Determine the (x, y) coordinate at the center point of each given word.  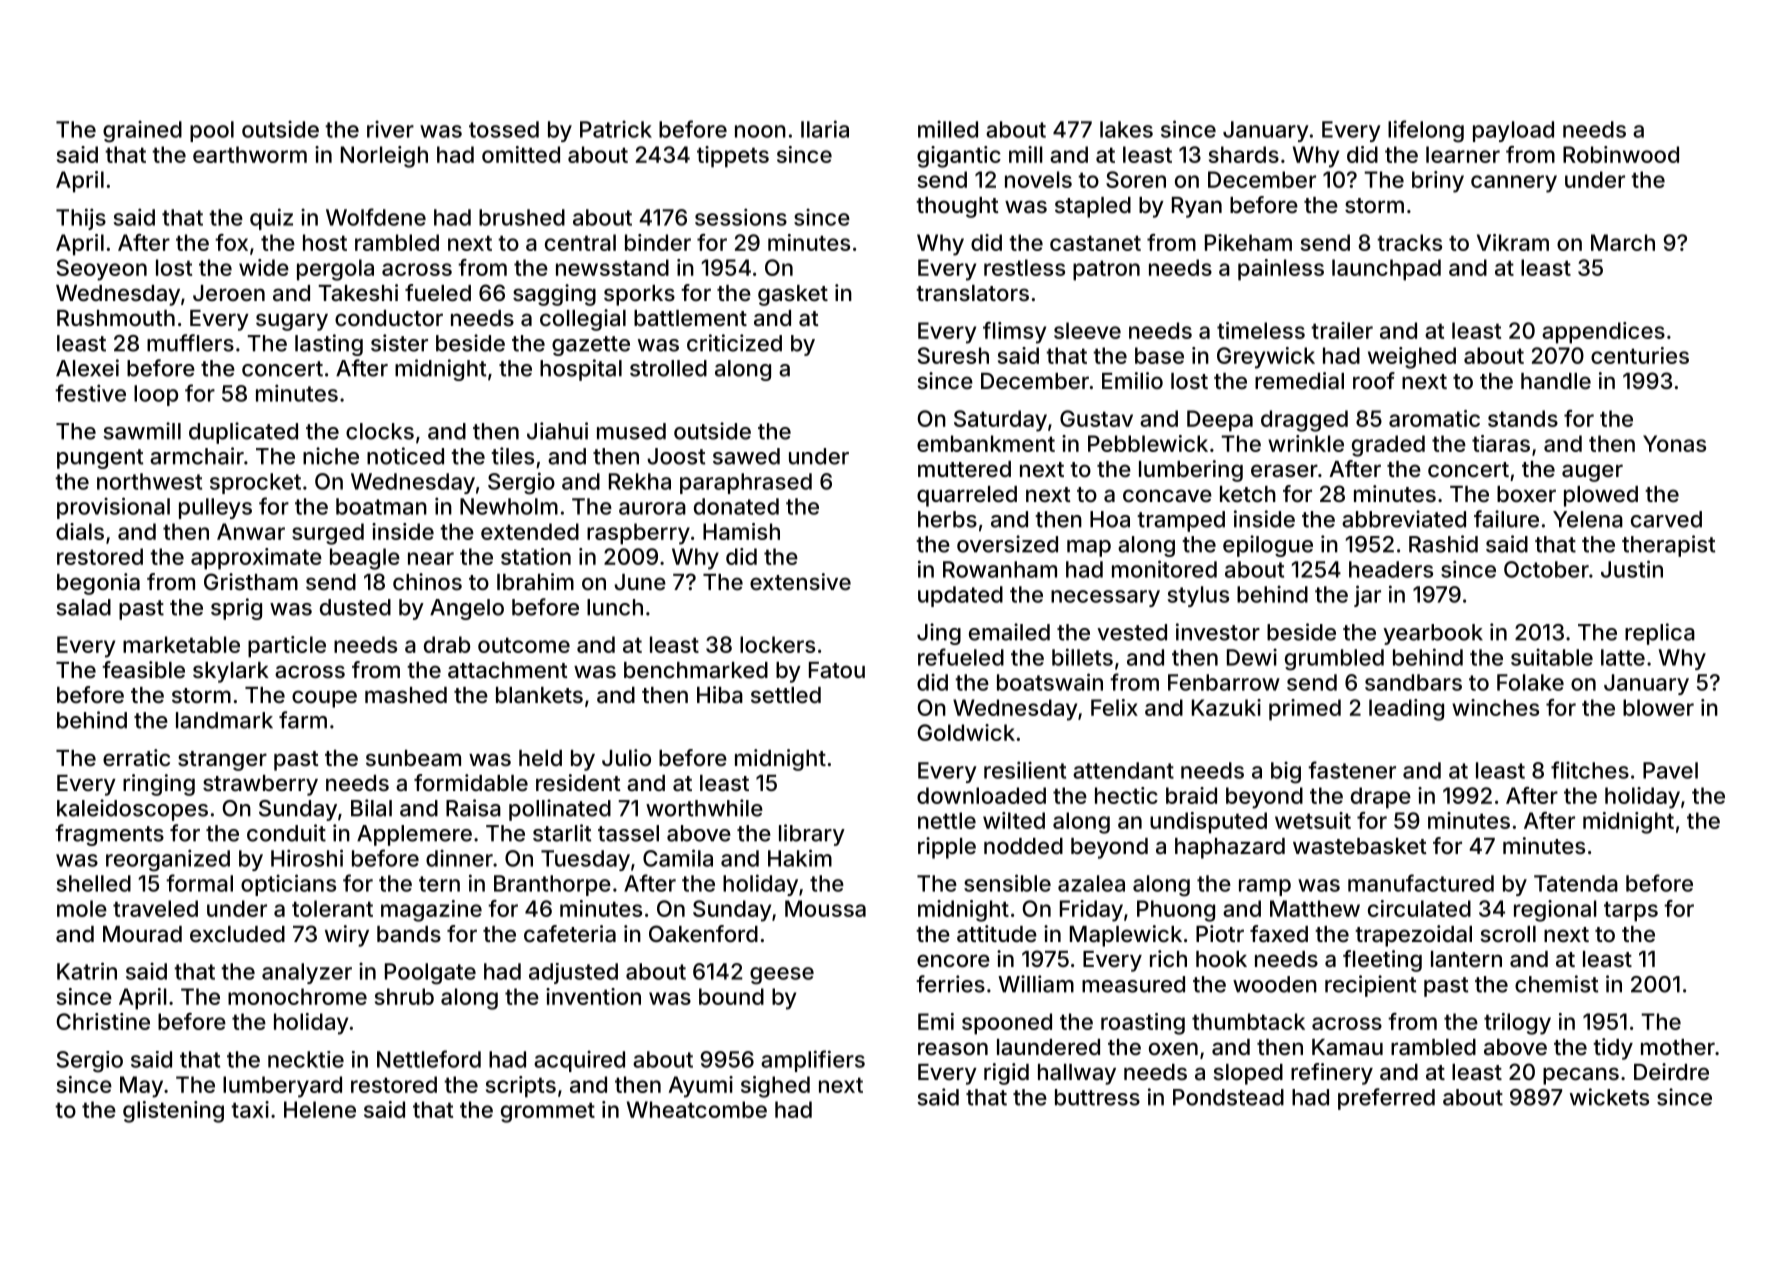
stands (1523, 418)
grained (142, 131)
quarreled (967, 496)
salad (83, 607)
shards (1244, 154)
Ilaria (825, 129)
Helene (320, 1109)
